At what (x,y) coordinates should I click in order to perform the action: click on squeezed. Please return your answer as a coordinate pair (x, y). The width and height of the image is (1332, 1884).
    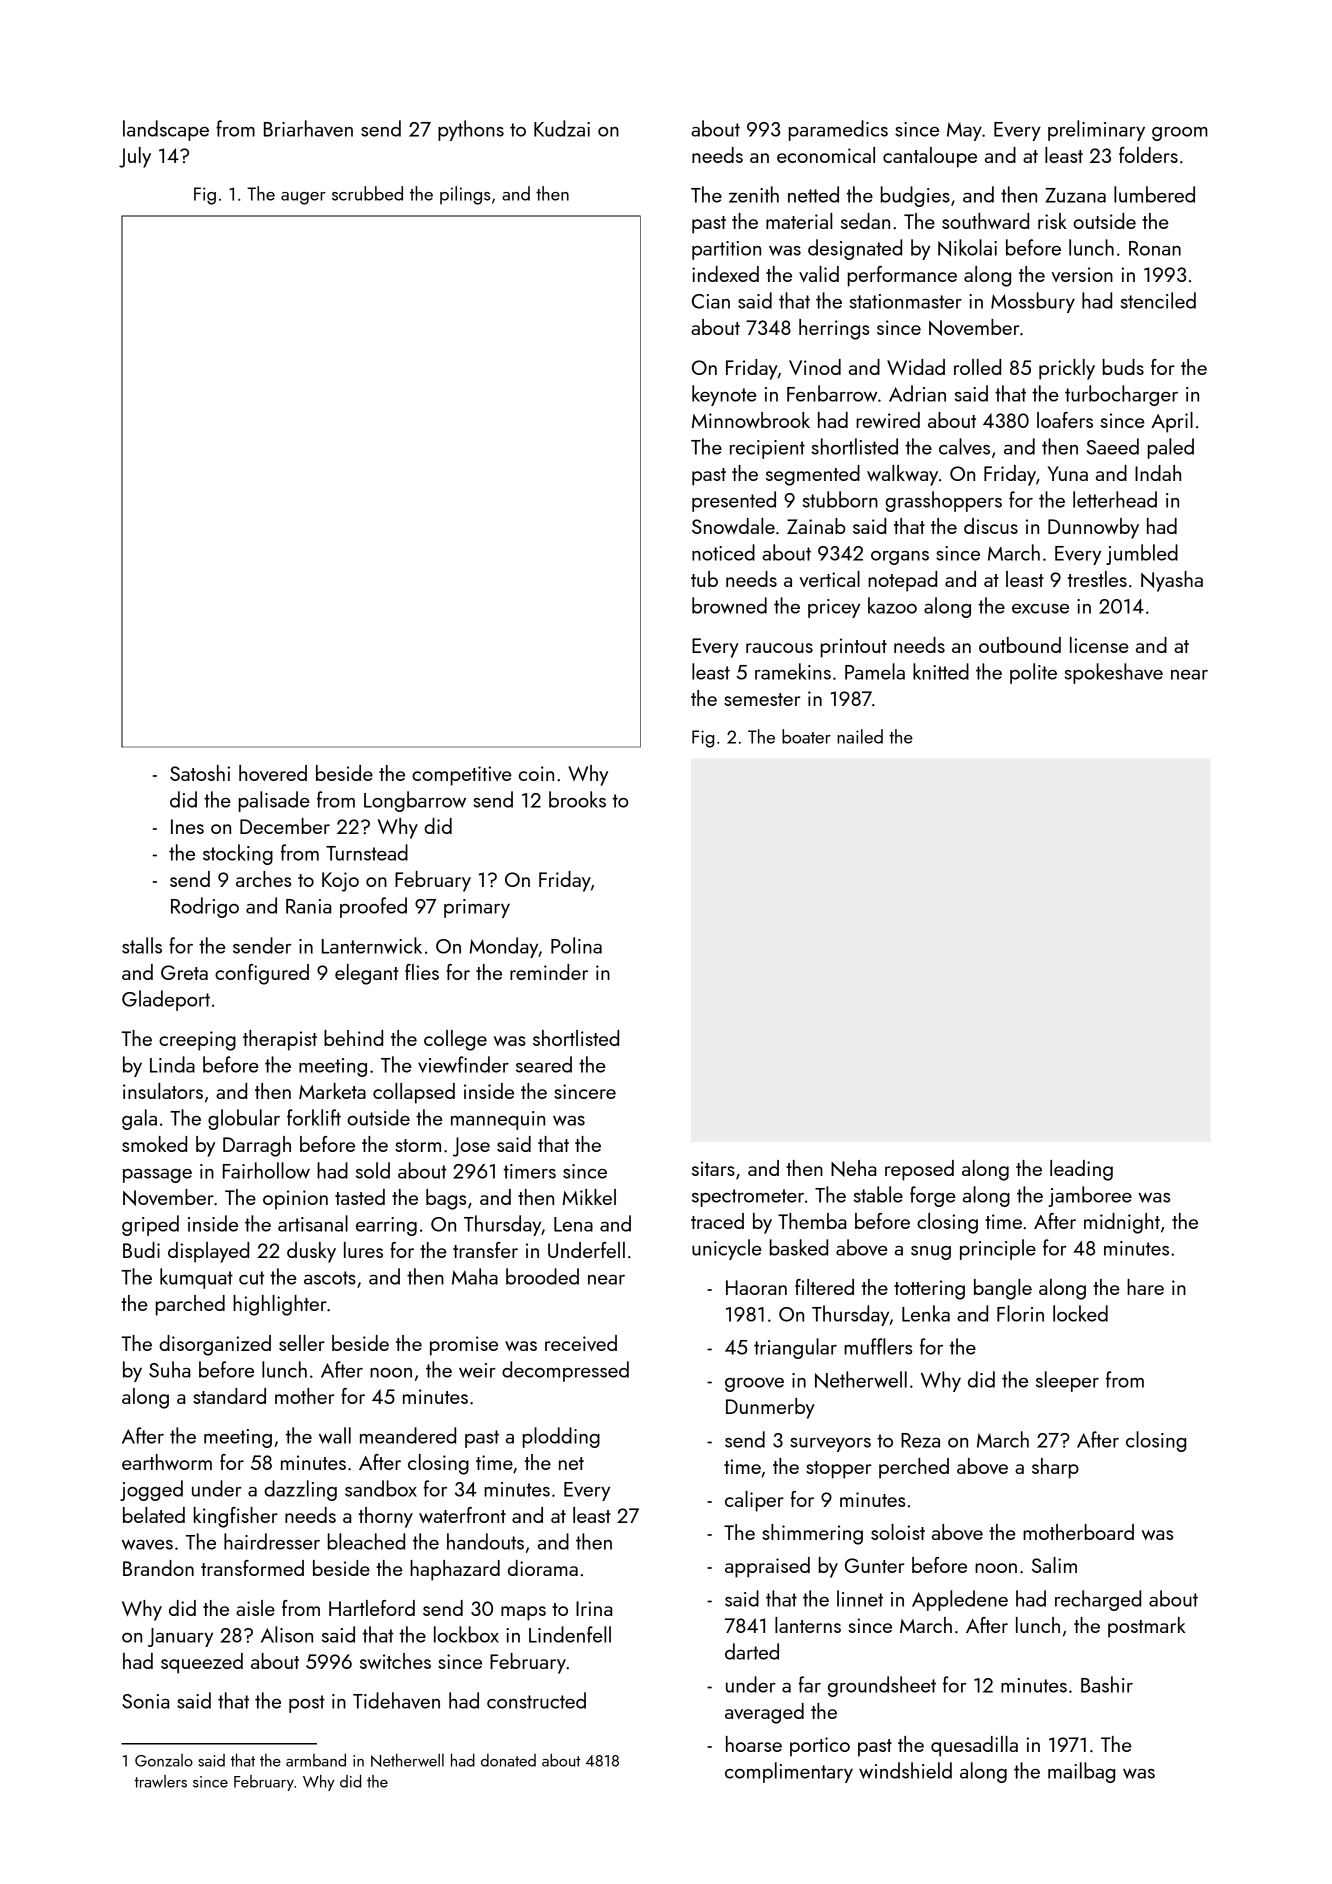
    Looking at the image, I should click on (202, 1663).
